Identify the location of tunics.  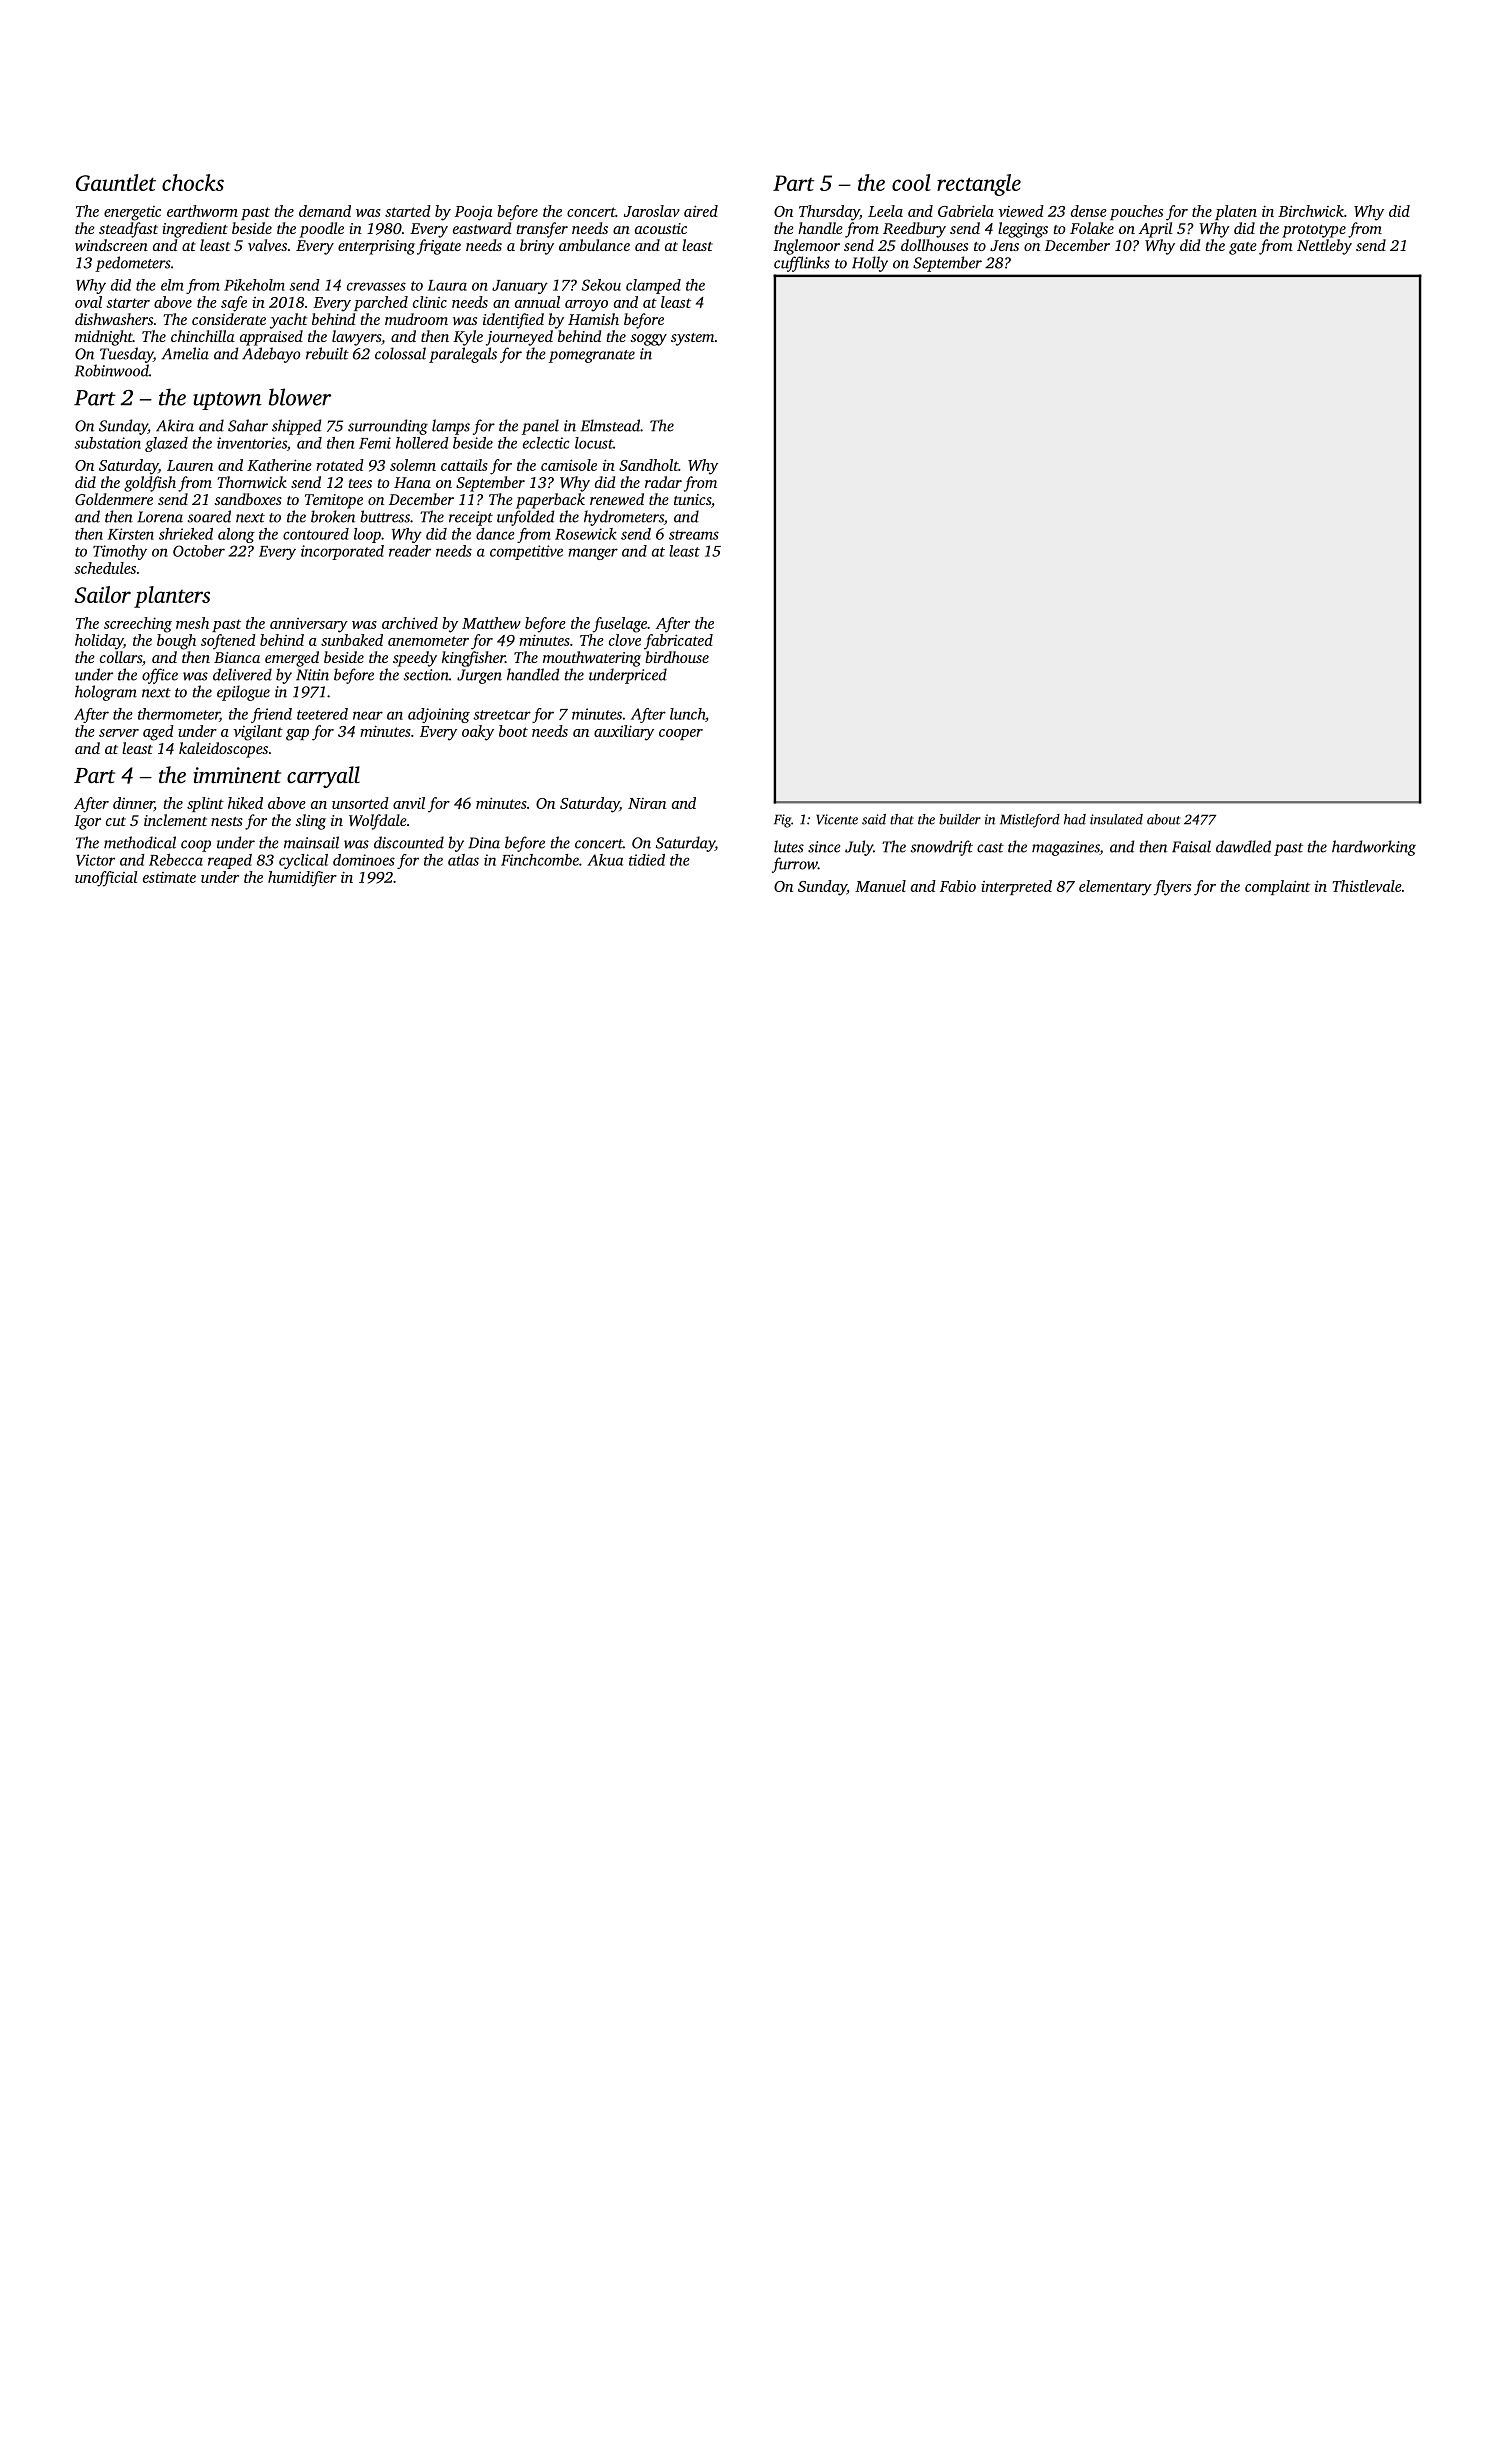
(692, 499).
